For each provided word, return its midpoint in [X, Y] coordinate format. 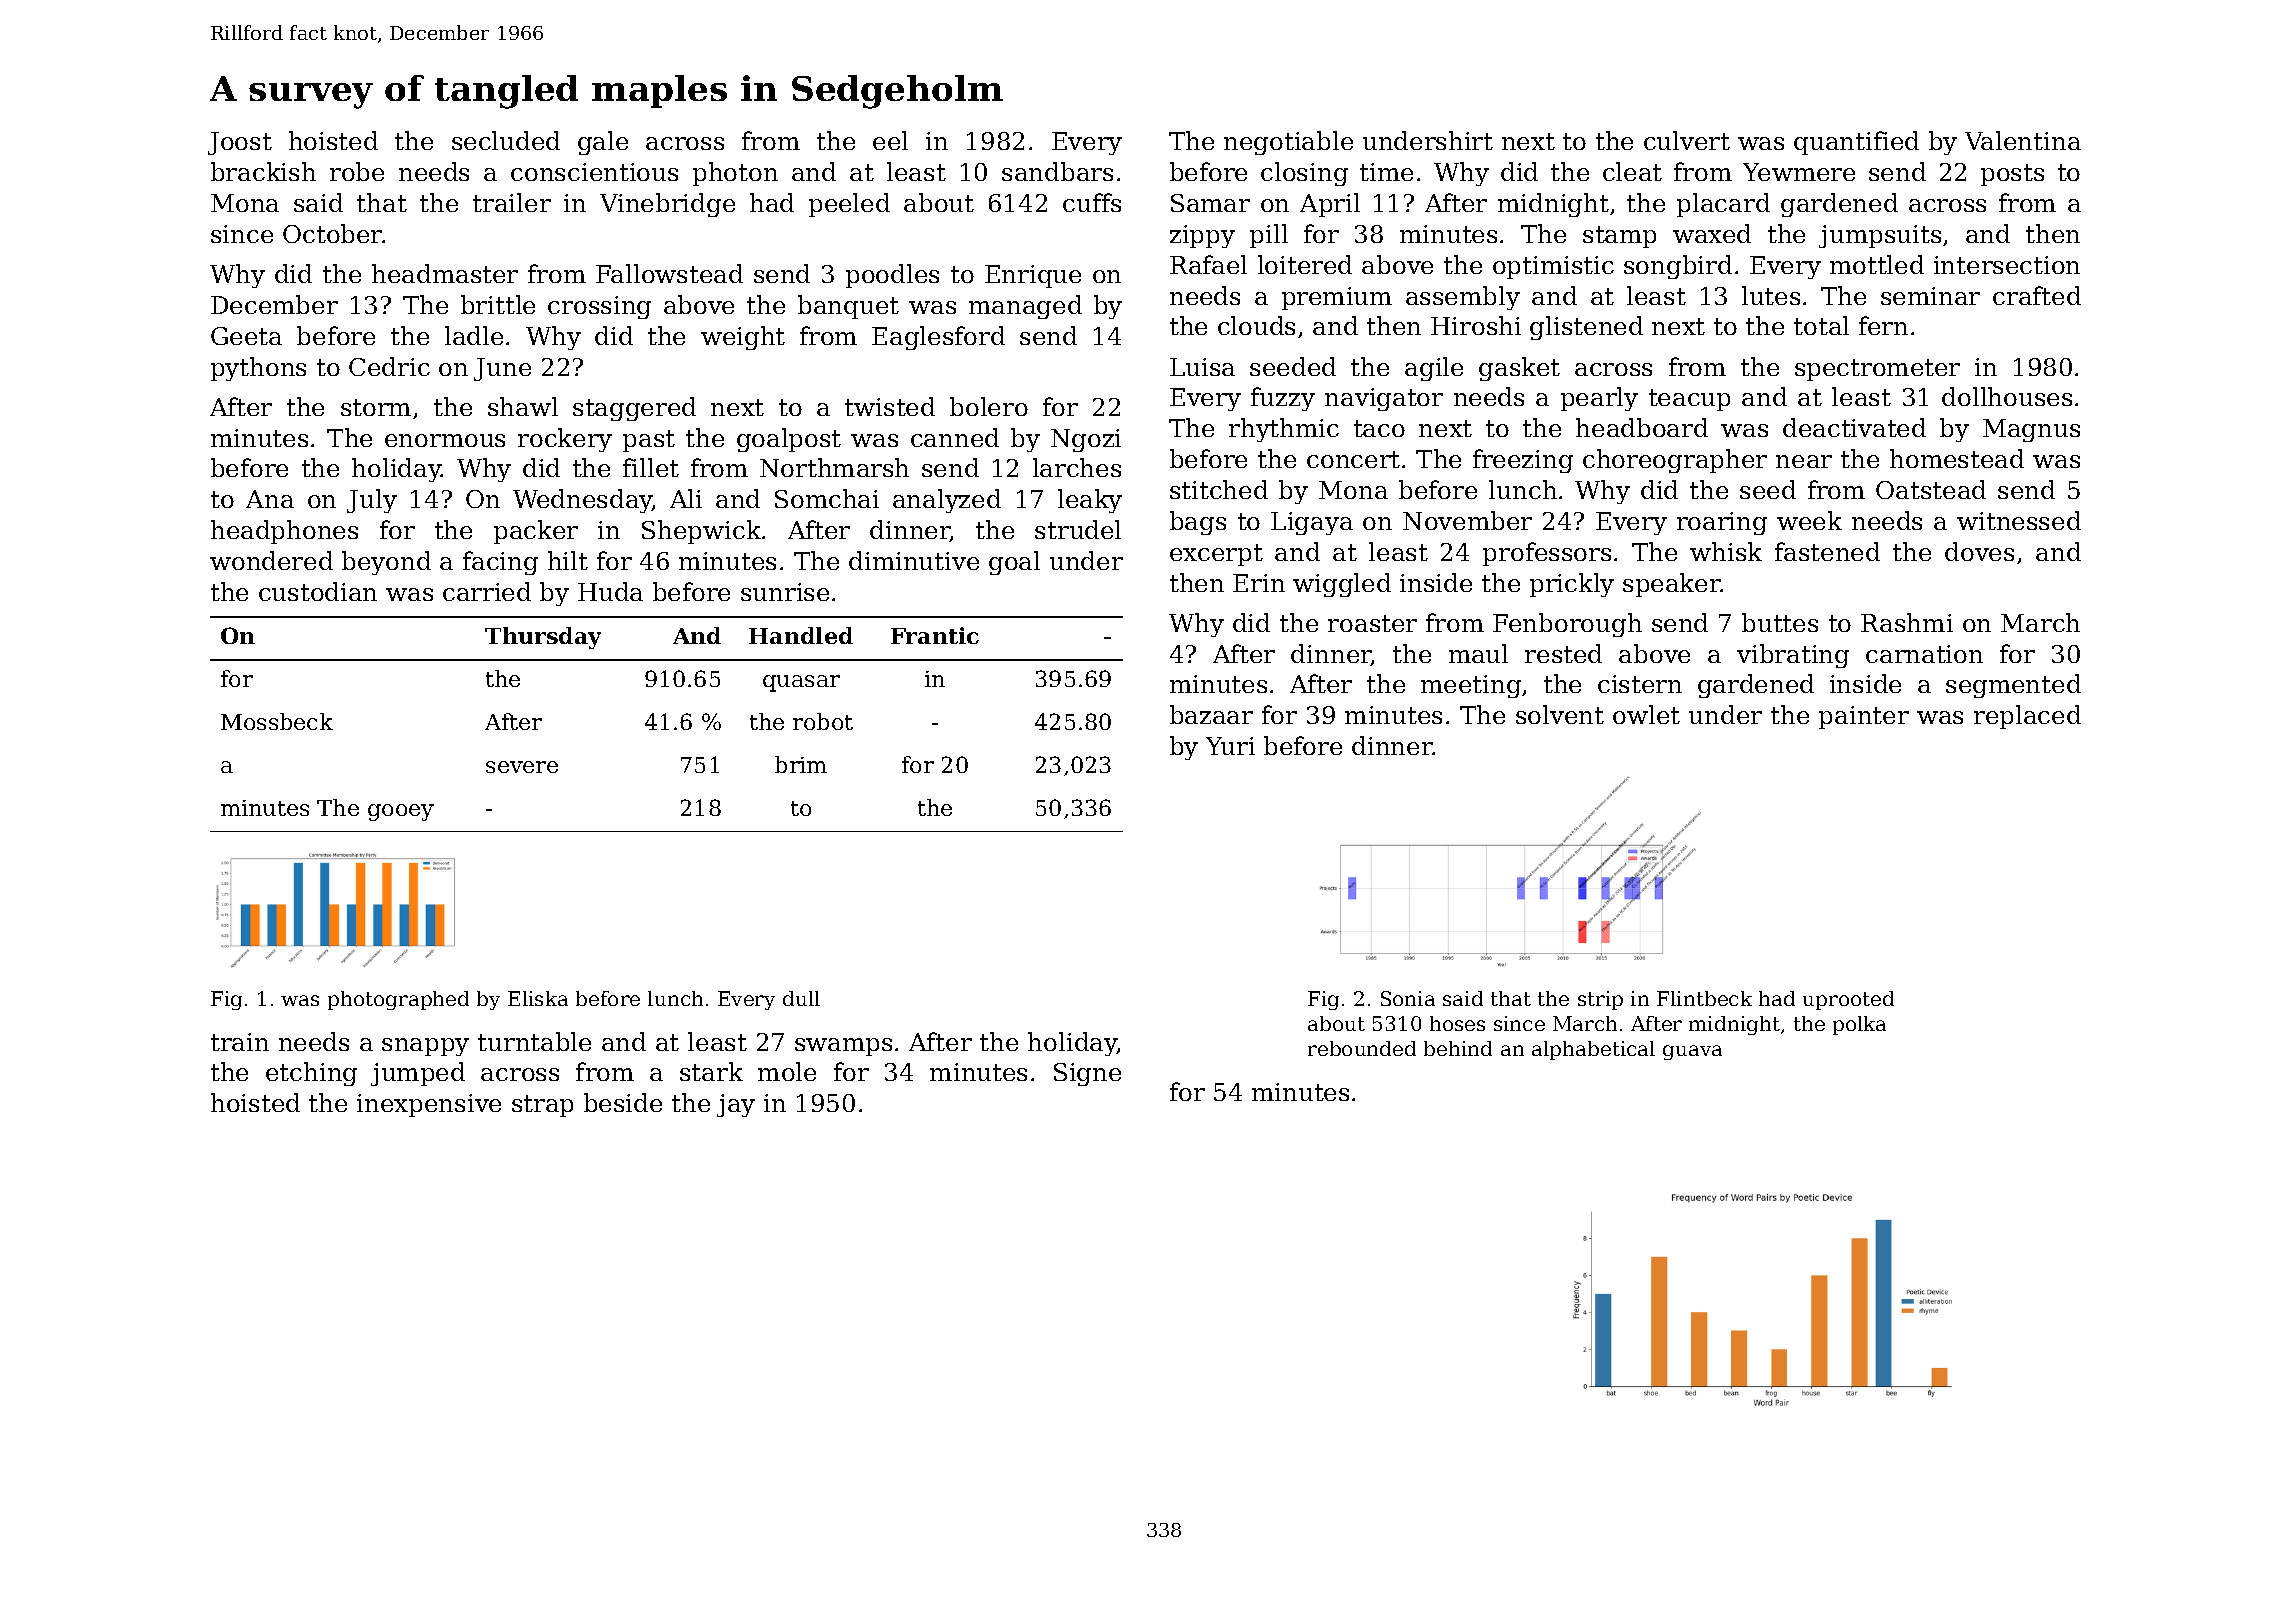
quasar [801, 683]
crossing [599, 307]
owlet [1646, 714]
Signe [1087, 1074]
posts [2012, 175]
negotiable [1288, 143]
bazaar [1211, 714]
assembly [1463, 298]
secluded [506, 140]
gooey [401, 812]
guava [1692, 1052]
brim [801, 764]
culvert [1687, 140]
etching [311, 1074]
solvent [1560, 714]
